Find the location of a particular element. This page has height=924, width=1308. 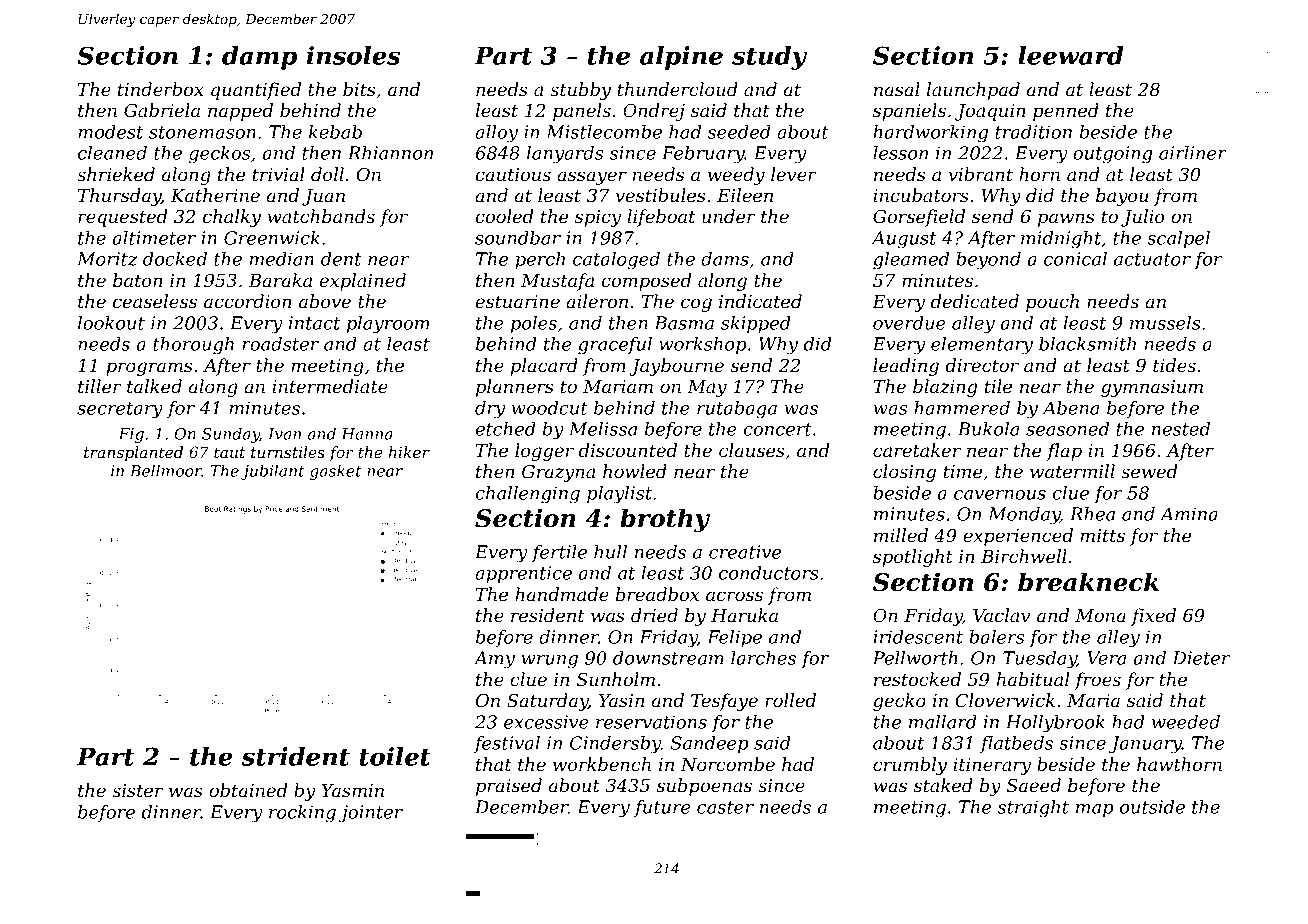

Birchwell is located at coordinates (1024, 556).
